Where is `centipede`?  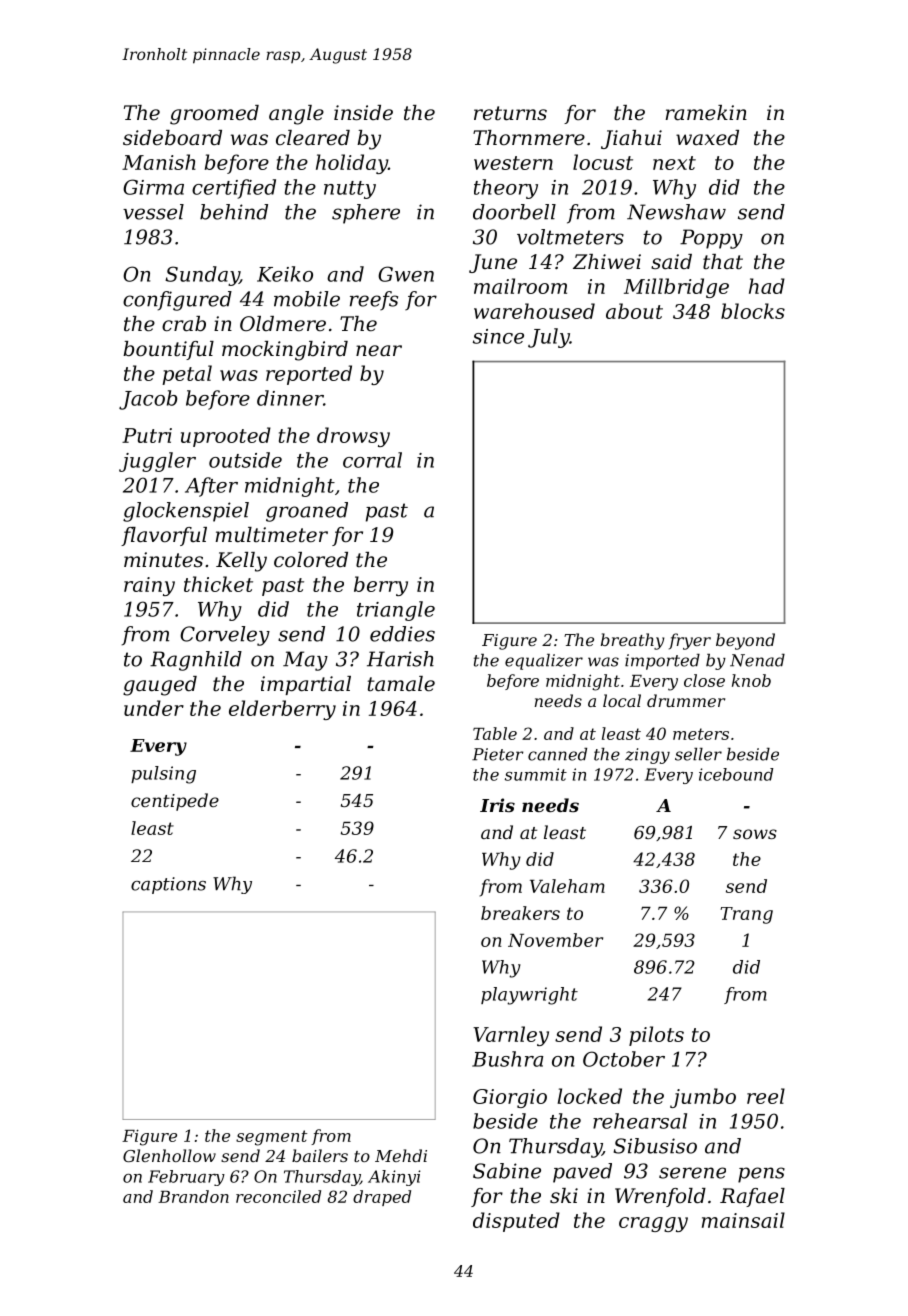
centipede is located at coordinates (175, 802).
